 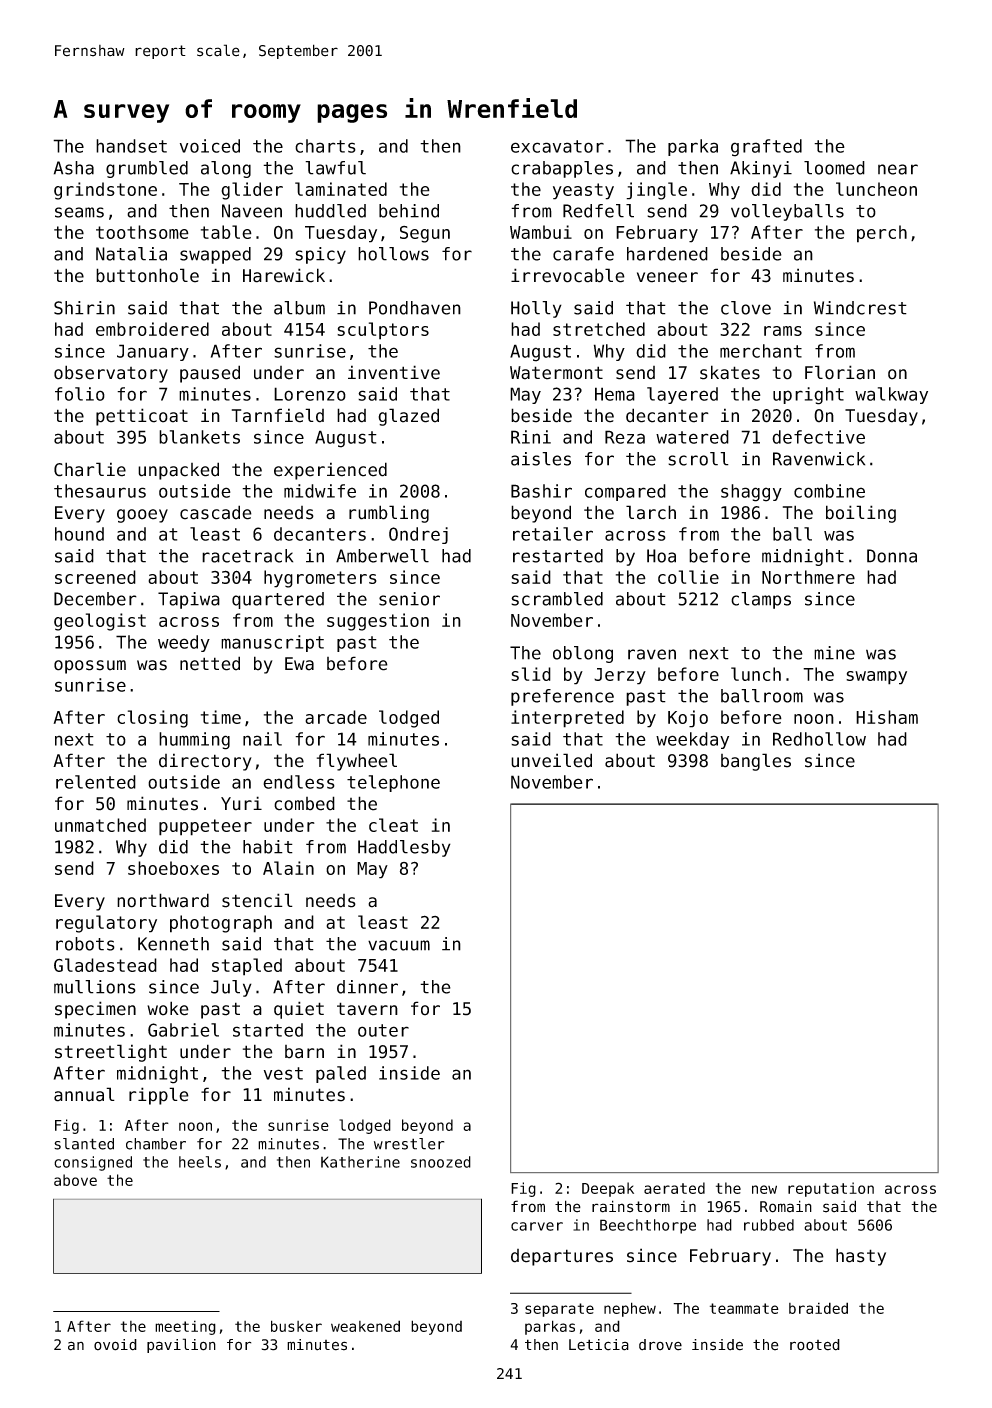 What do you see at coordinates (205, 762) in the screenshot?
I see `directory` at bounding box center [205, 762].
